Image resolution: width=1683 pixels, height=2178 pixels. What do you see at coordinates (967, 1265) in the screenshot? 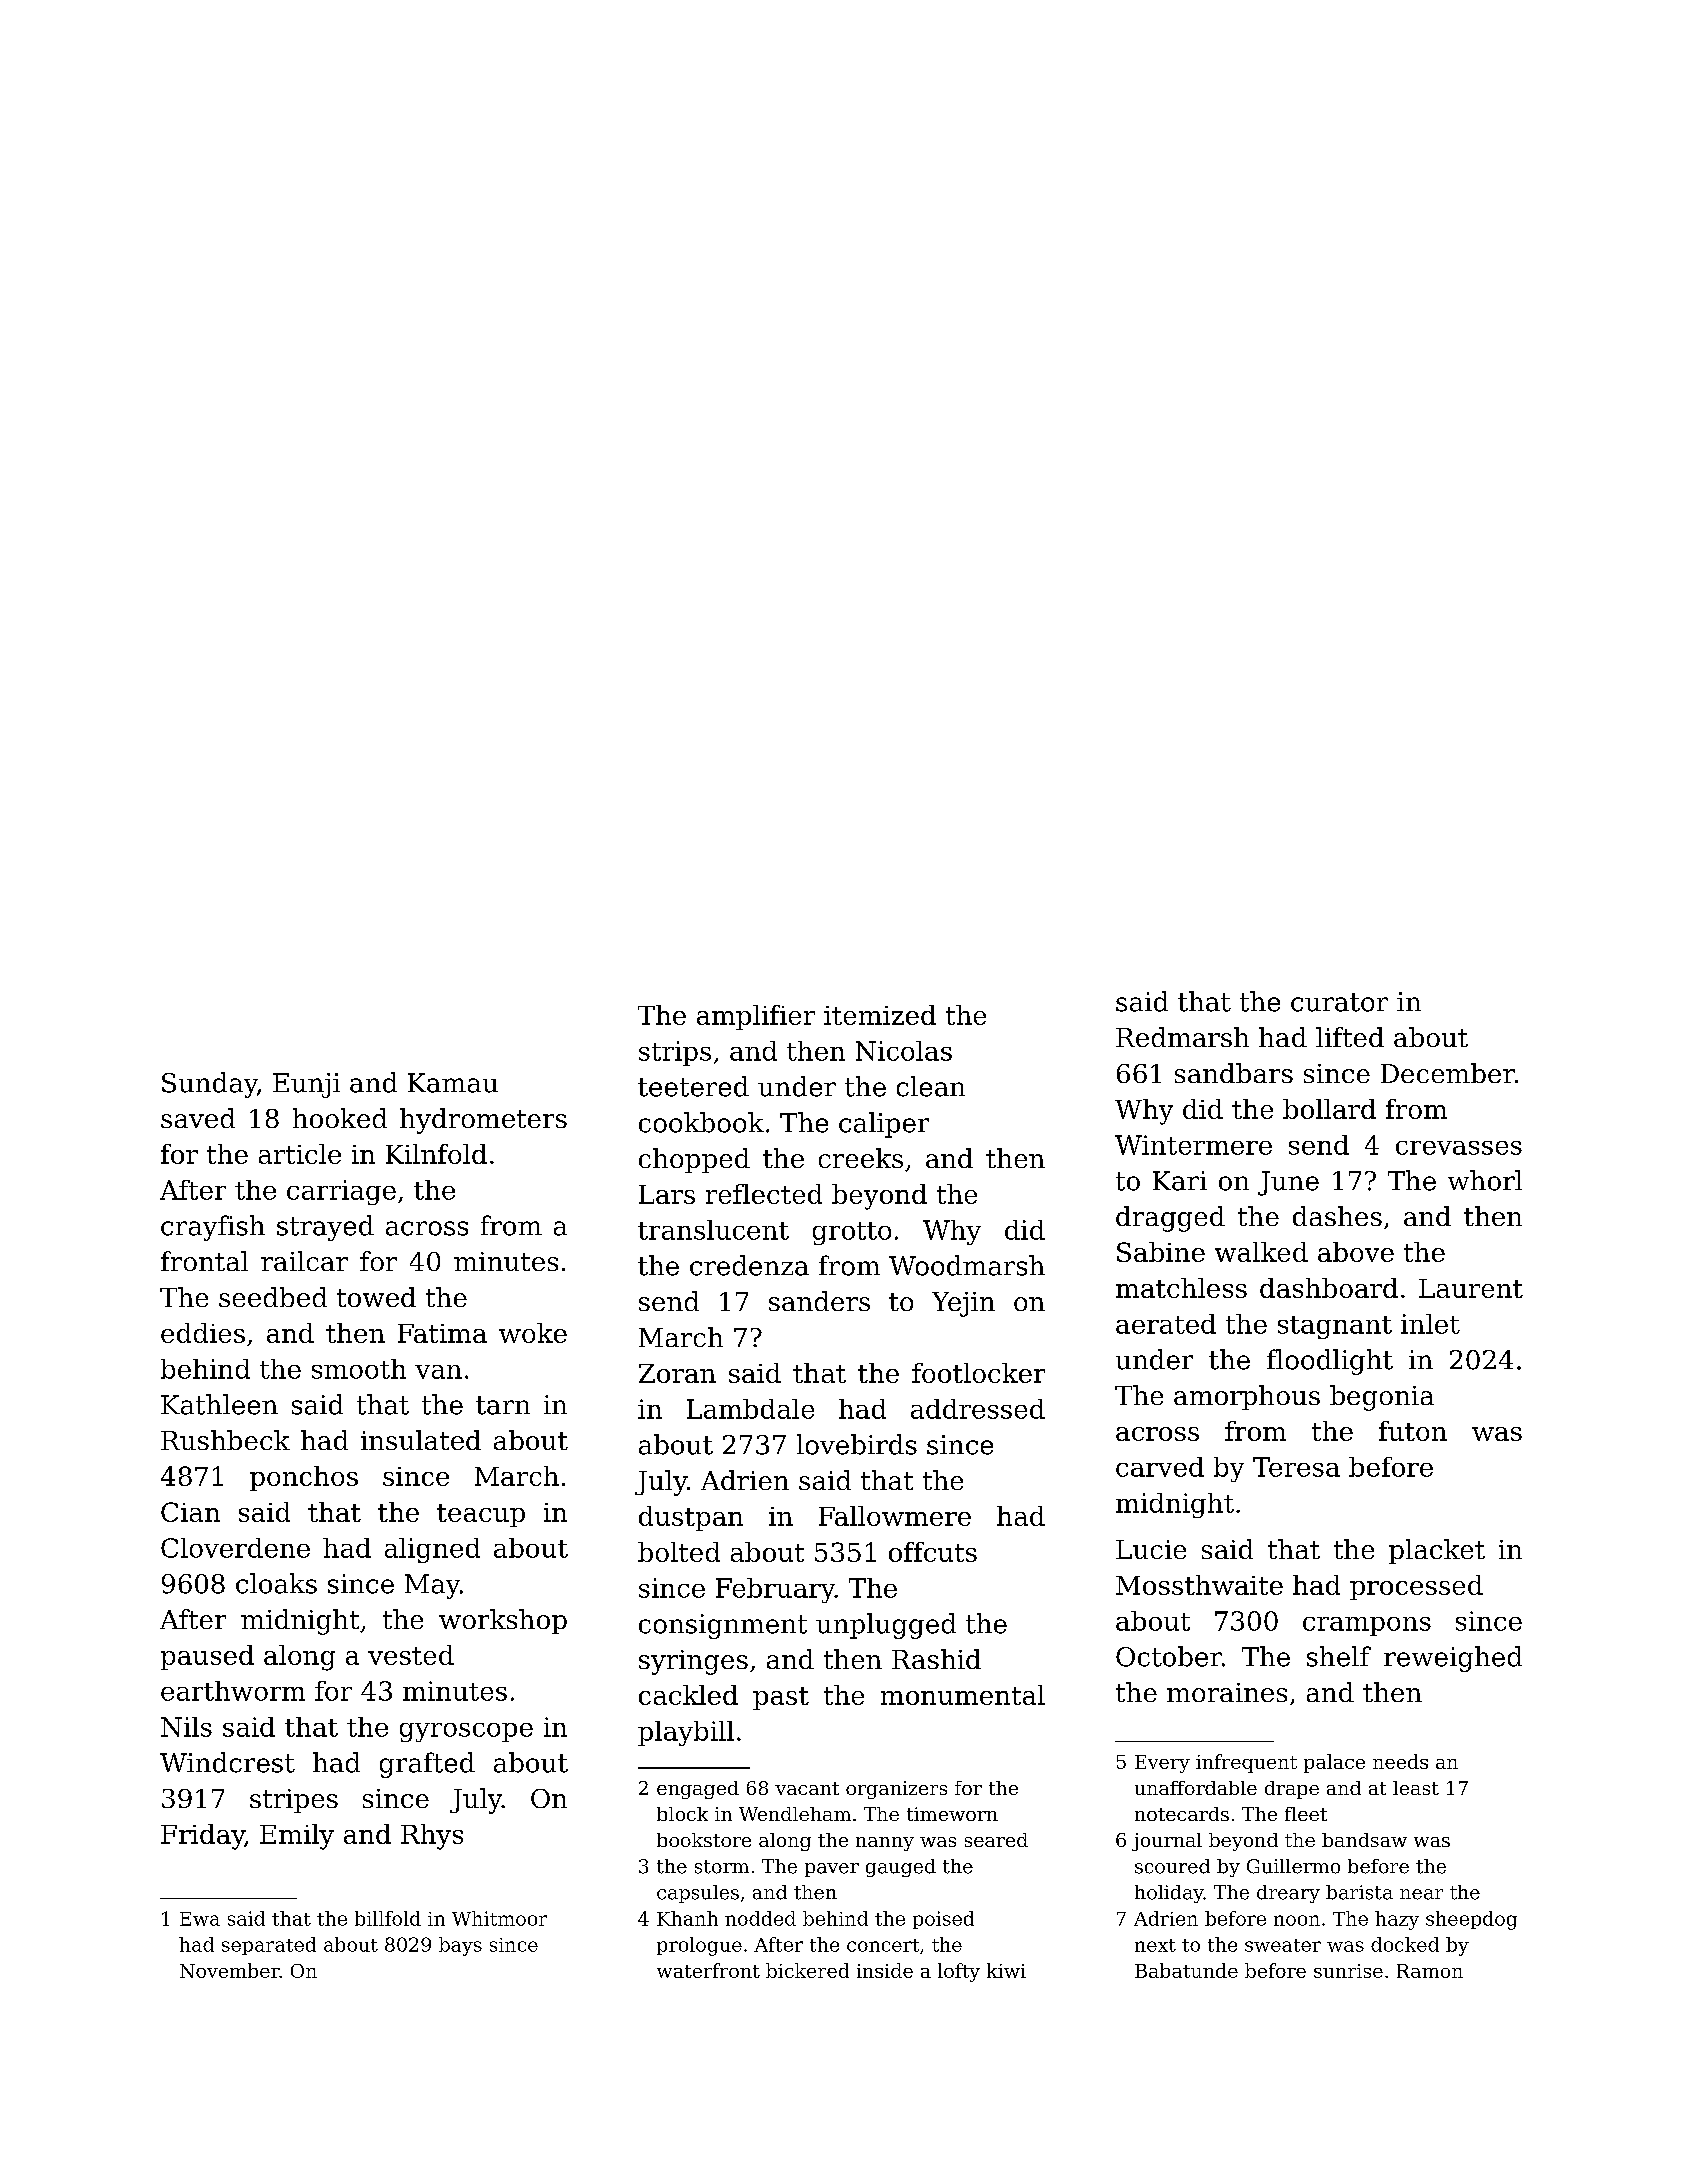
I see `Woodmarsh` at bounding box center [967, 1265].
